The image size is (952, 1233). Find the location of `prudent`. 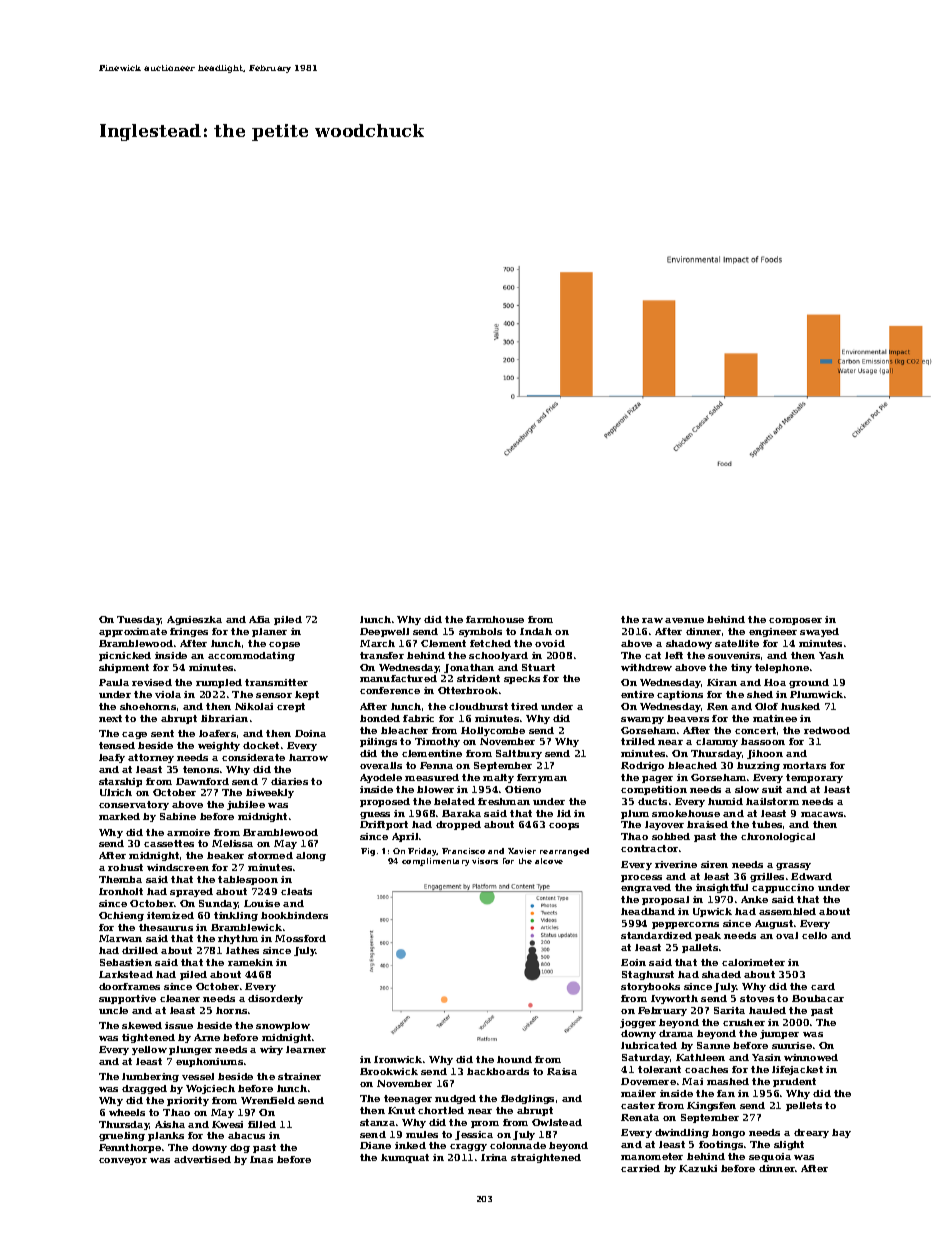

prudent is located at coordinates (794, 1082).
